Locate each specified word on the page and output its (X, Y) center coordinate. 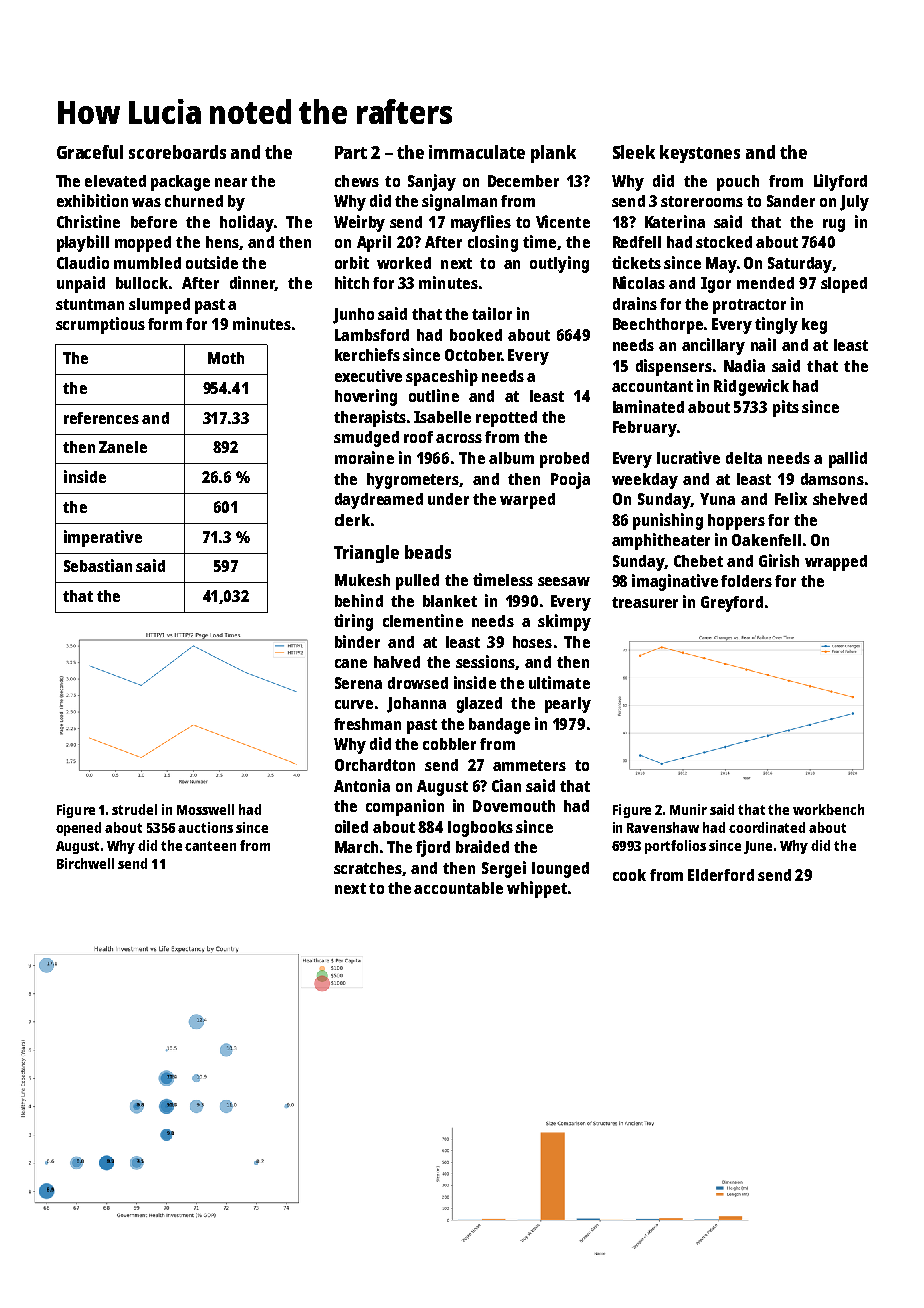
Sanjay (432, 182)
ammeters (529, 765)
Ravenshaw (663, 827)
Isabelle (442, 417)
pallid (848, 459)
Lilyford (840, 182)
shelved (840, 499)
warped (527, 501)
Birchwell (85, 863)
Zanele (123, 447)
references (101, 418)
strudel (134, 809)
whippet (537, 889)
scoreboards (177, 152)
